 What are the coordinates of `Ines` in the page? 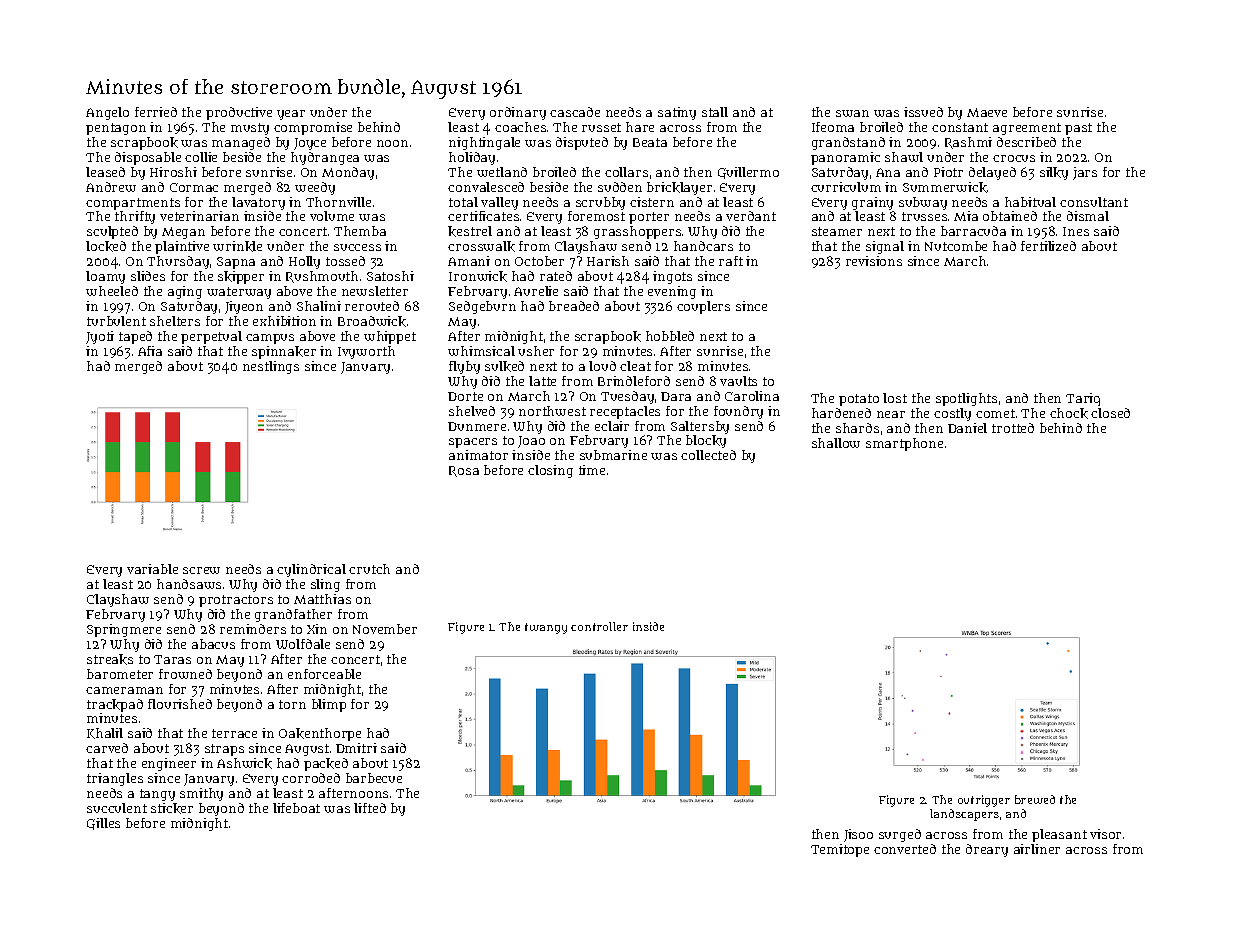 It's located at (1076, 231).
